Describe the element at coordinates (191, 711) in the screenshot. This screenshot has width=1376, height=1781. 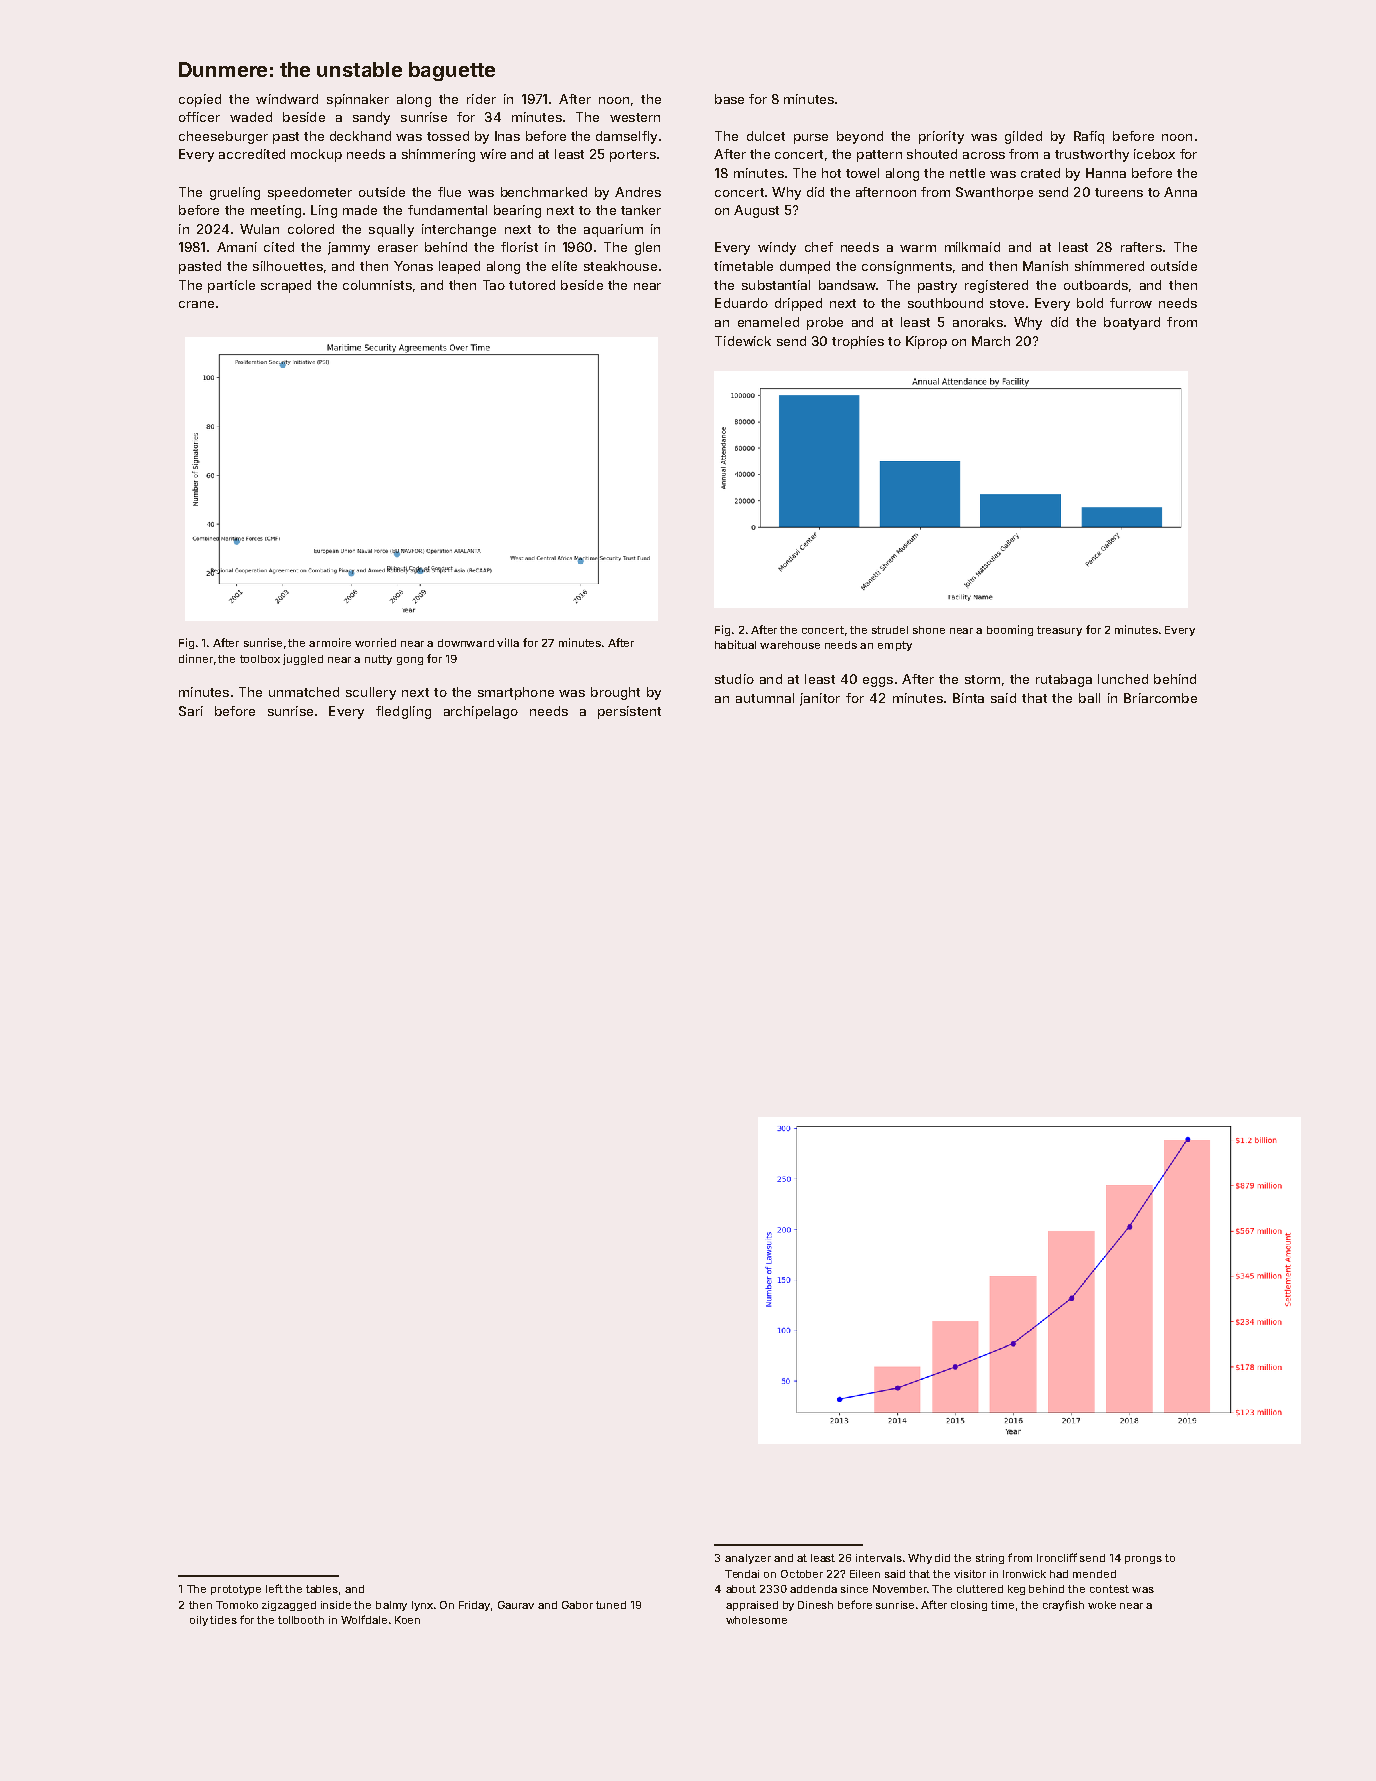
I see `Sari` at that location.
